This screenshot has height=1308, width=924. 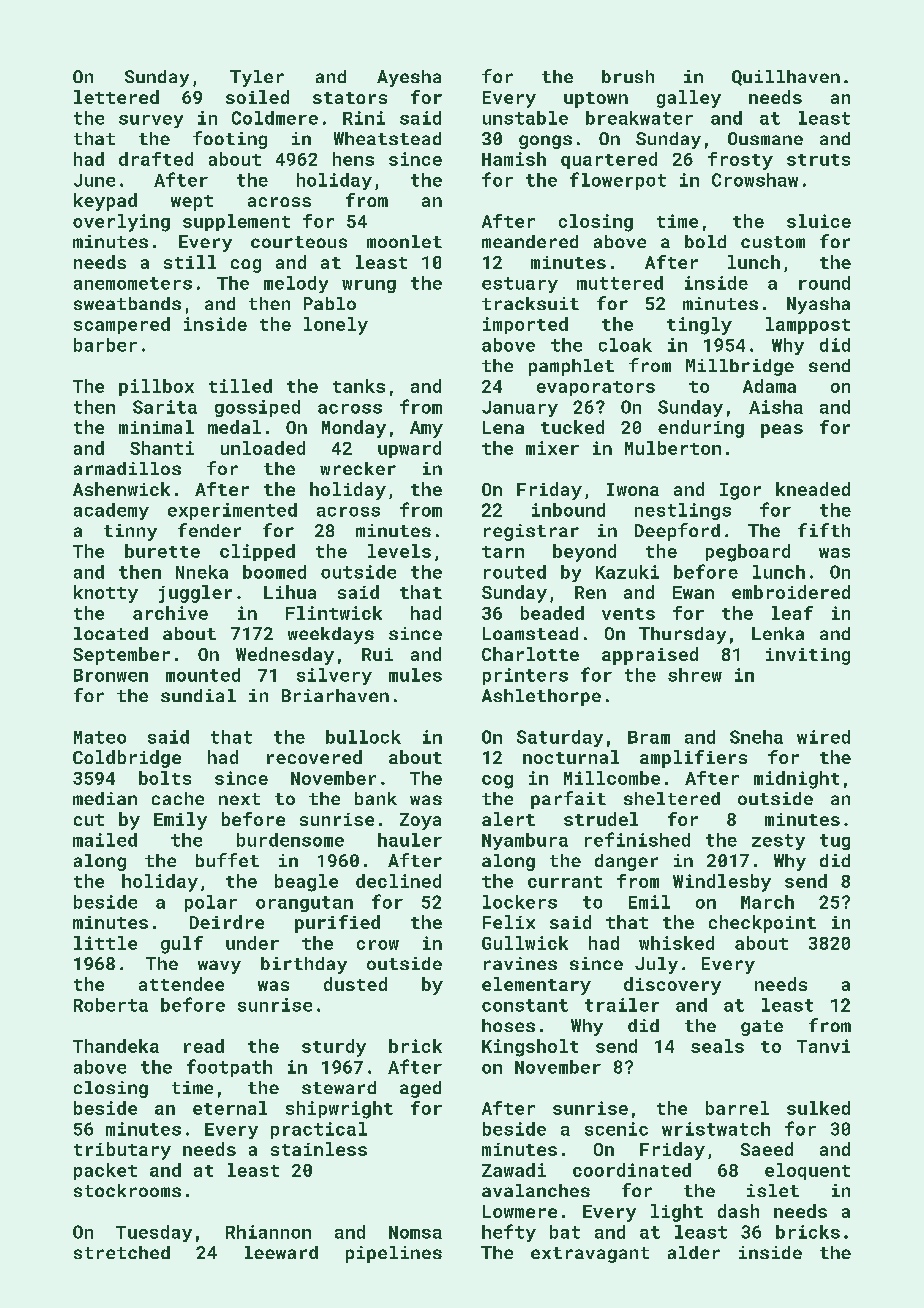 What do you see at coordinates (290, 840) in the screenshot?
I see `burdensome` at bounding box center [290, 840].
